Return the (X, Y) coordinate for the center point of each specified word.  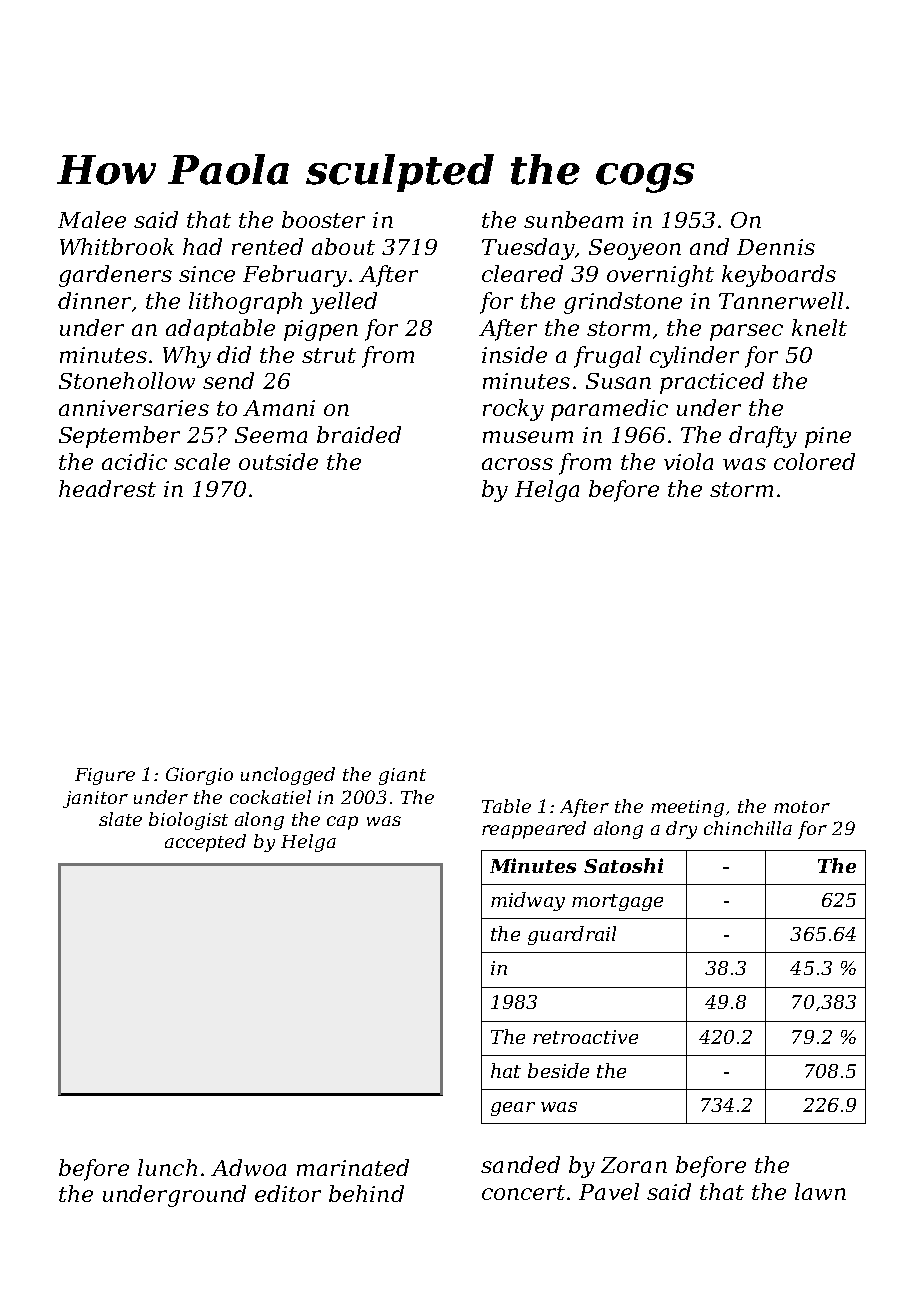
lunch (167, 1167)
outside (278, 461)
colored (814, 461)
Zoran (634, 1165)
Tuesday (528, 249)
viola (688, 461)
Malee (92, 219)
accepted (205, 843)
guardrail (572, 935)
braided (359, 434)
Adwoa (248, 1167)
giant (402, 776)
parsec (746, 332)
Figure (105, 776)
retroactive (585, 1037)
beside (558, 1070)
